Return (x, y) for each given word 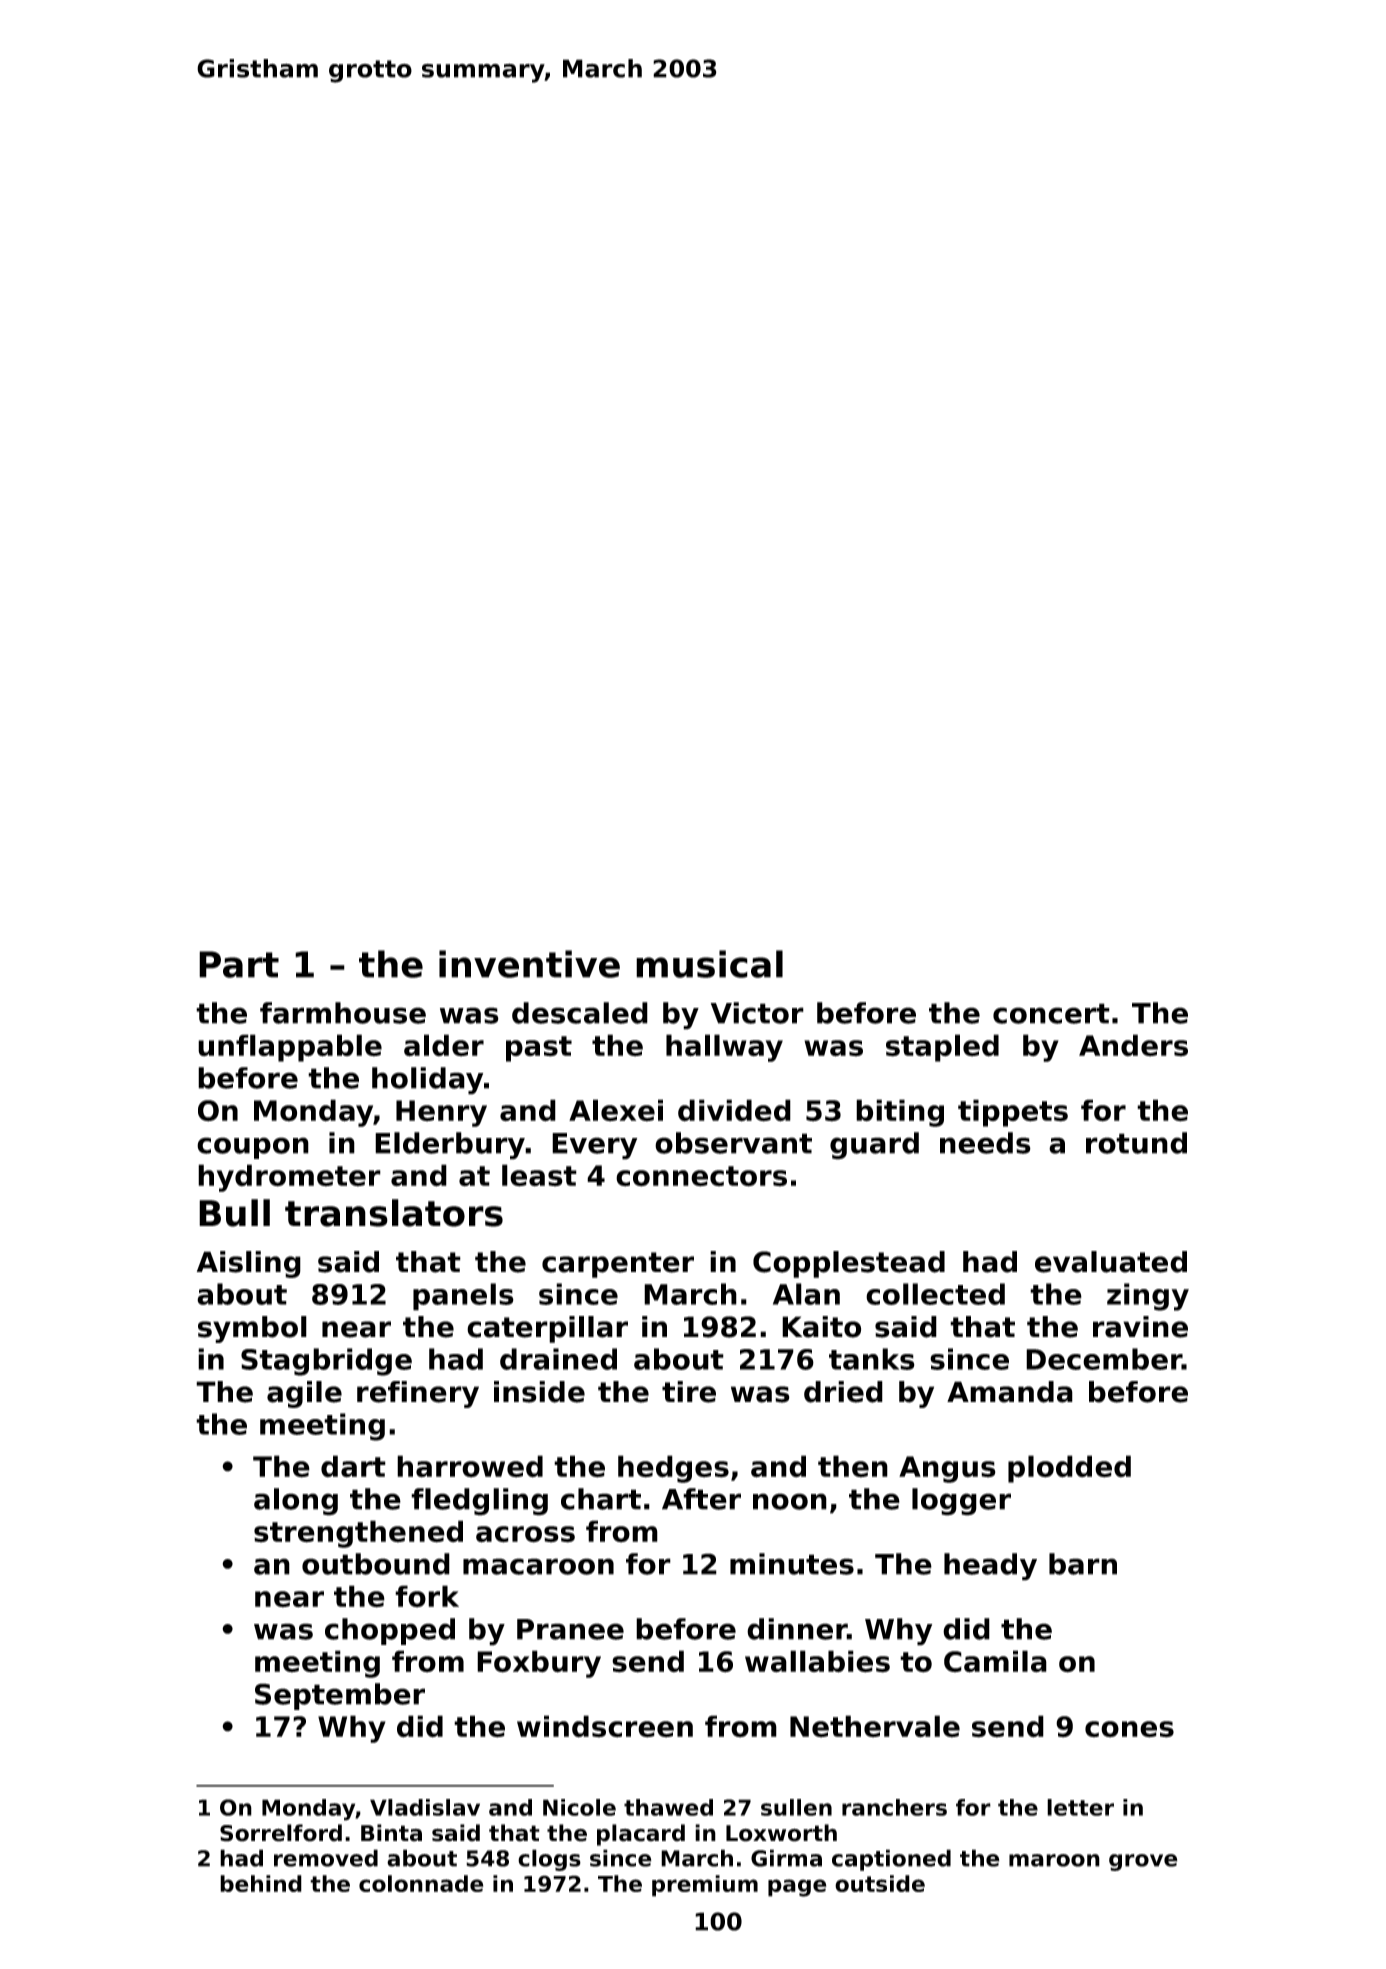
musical (709, 964)
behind (261, 1883)
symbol (252, 1329)
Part (239, 964)
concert (1051, 1013)
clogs (549, 1860)
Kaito (822, 1327)
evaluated (1111, 1262)
